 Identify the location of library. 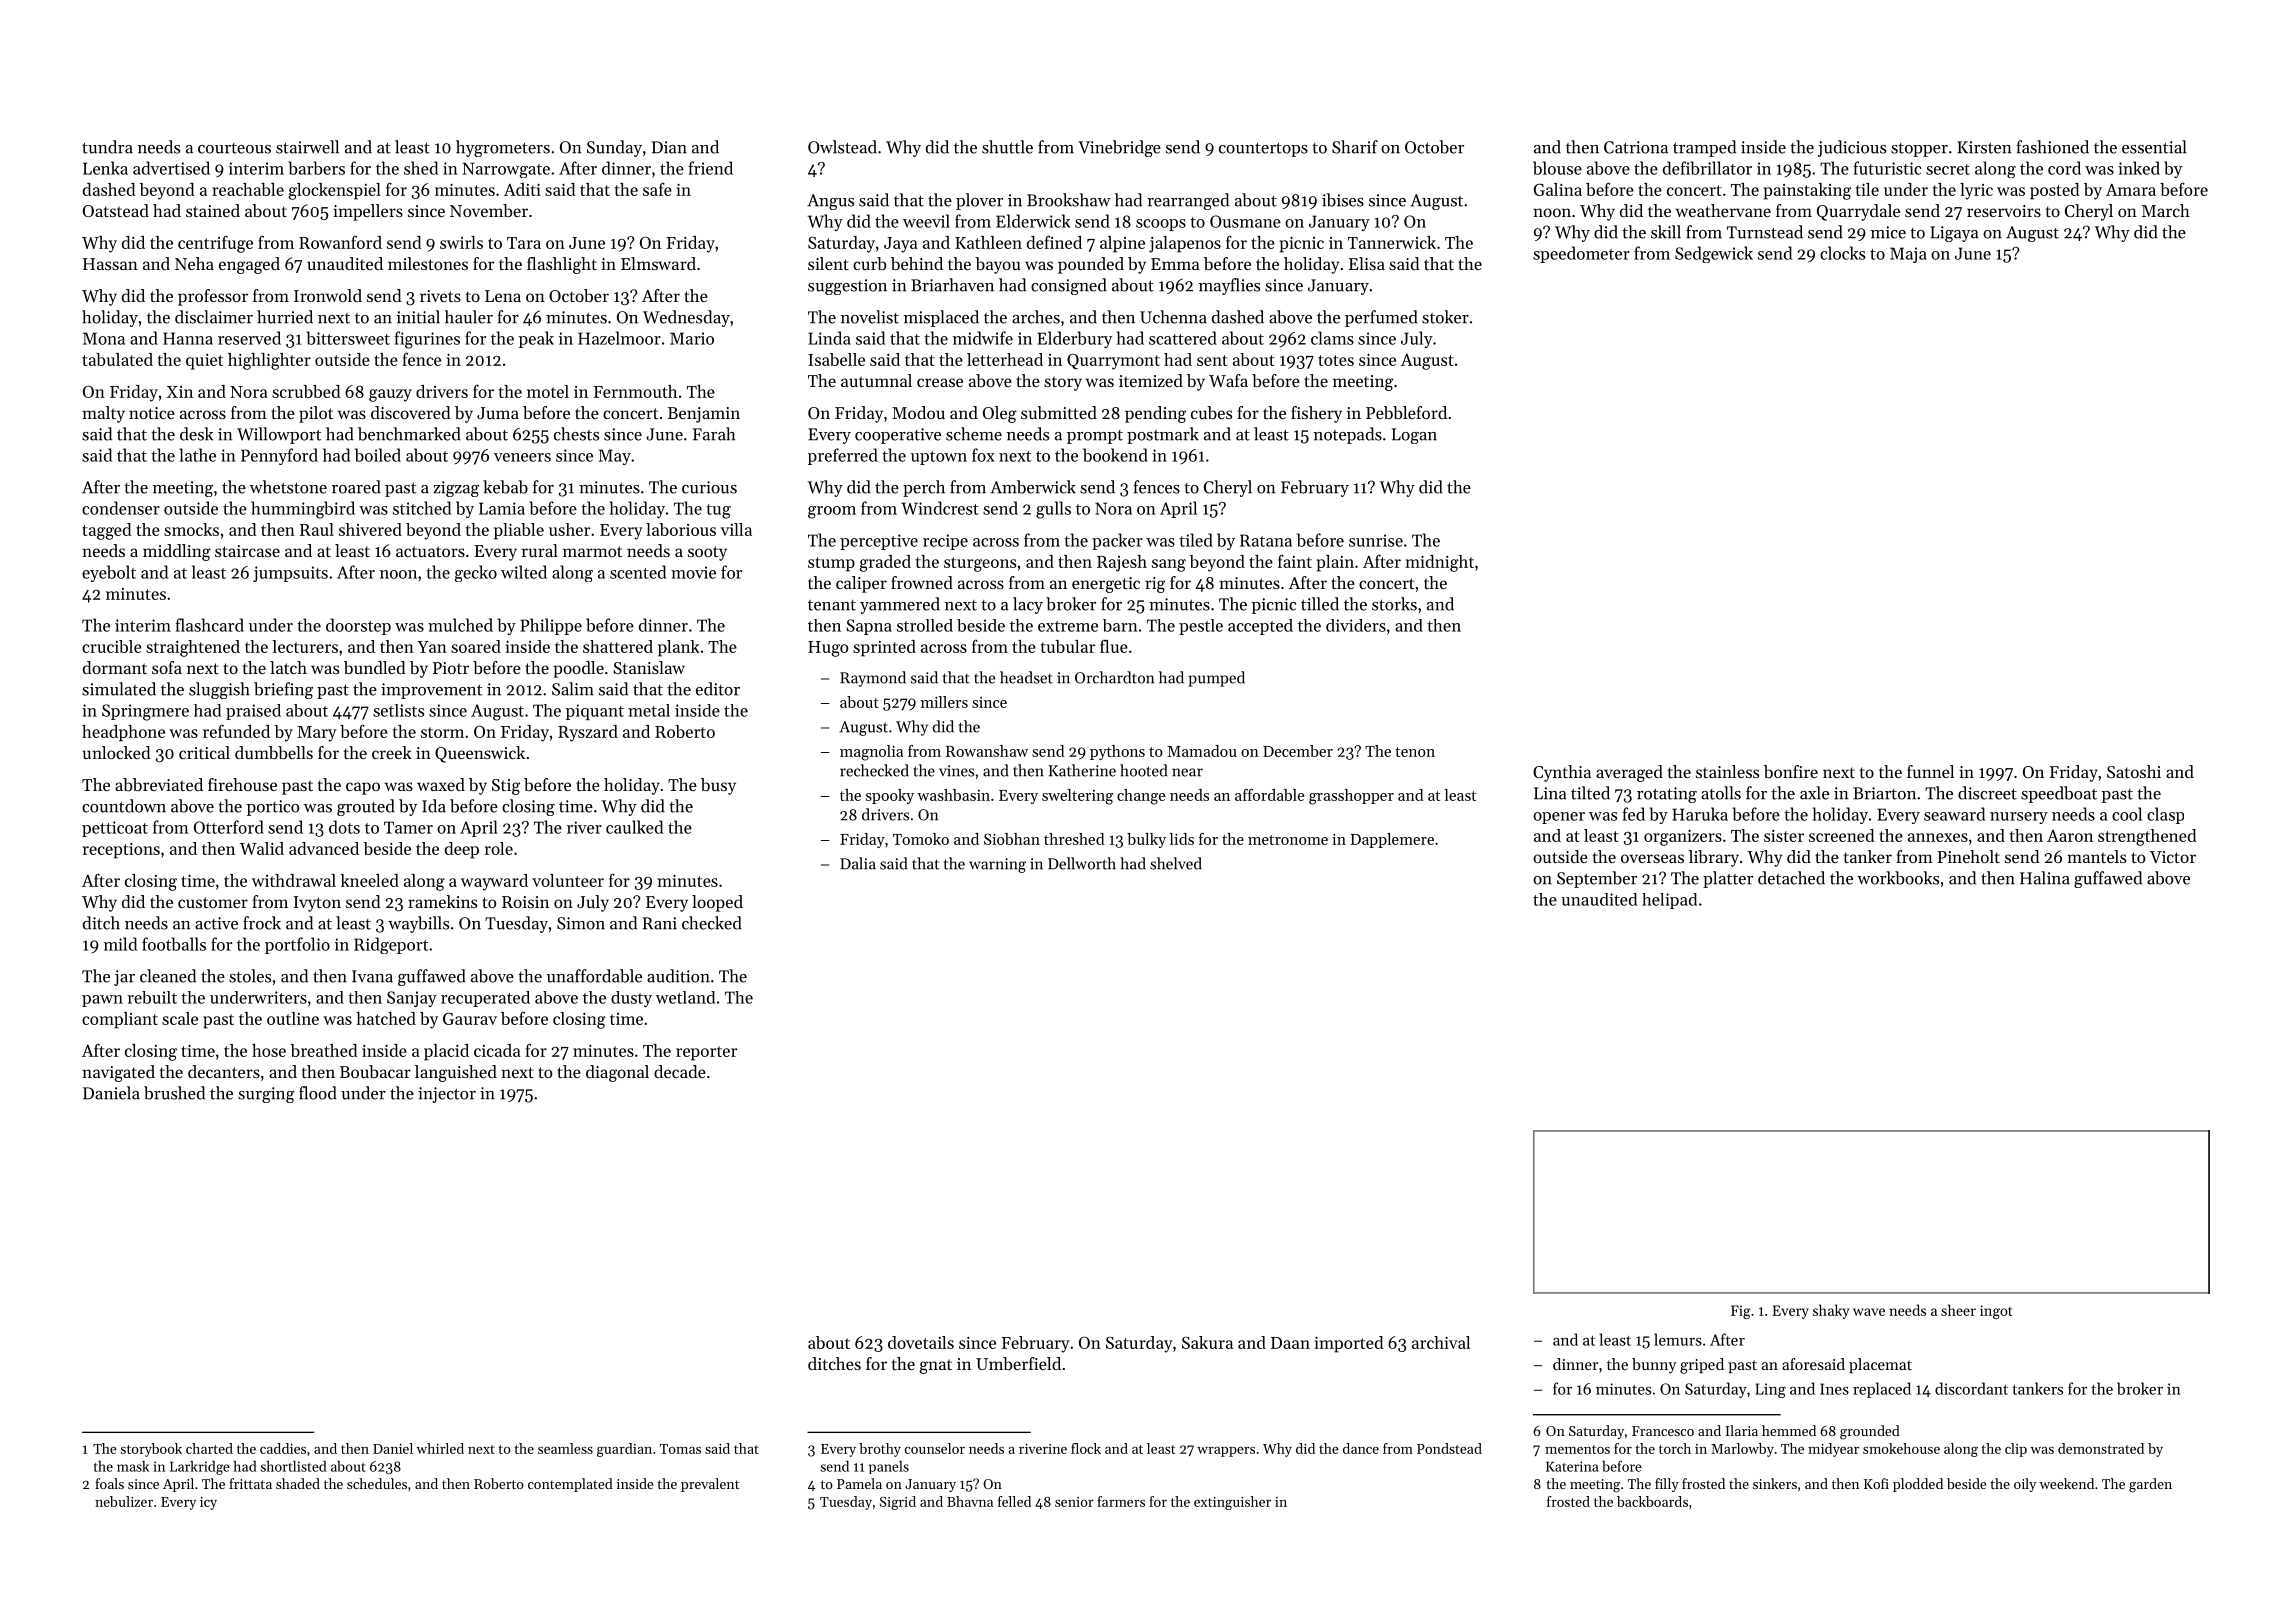
(1714, 858).
